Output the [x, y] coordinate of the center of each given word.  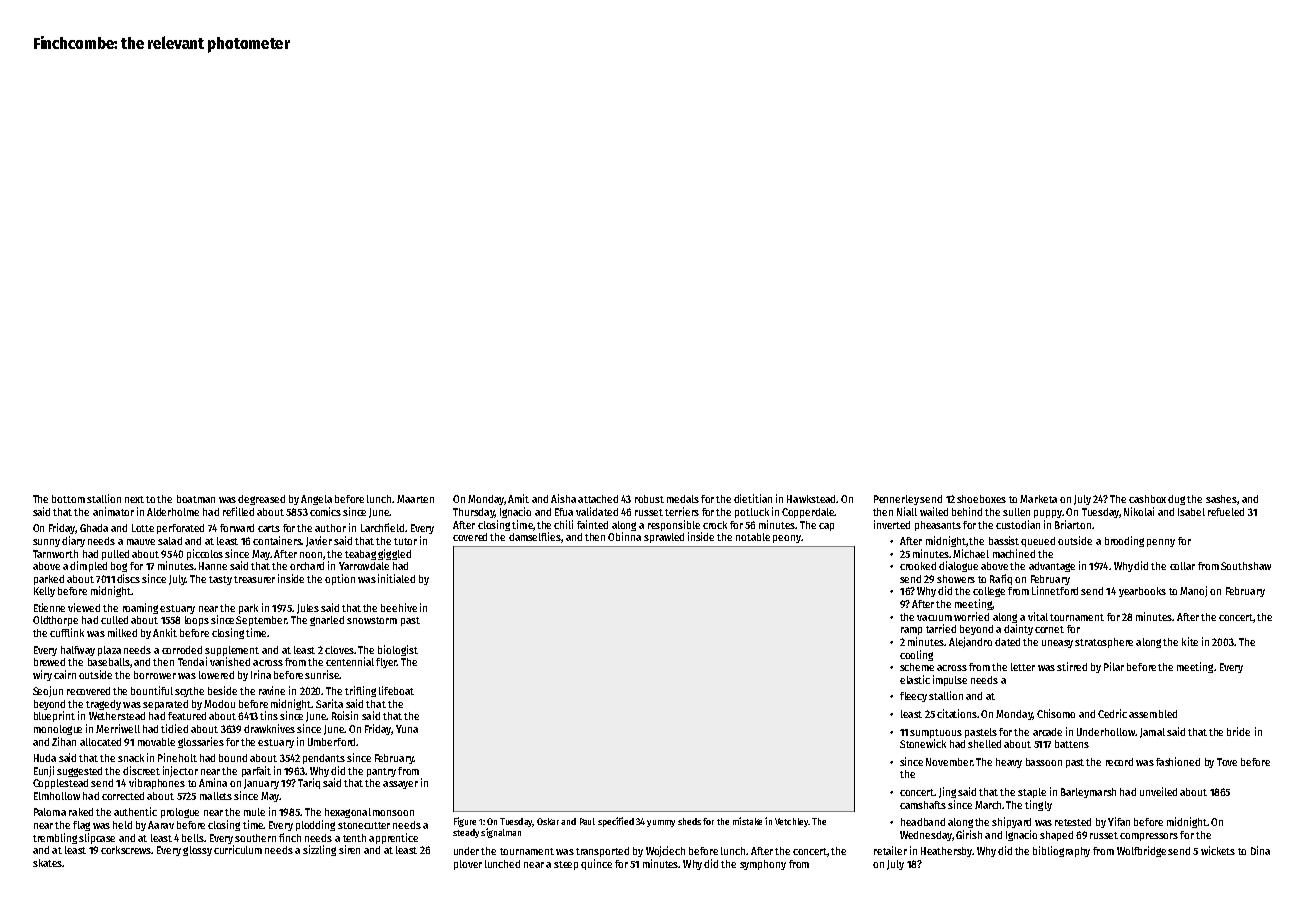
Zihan [64, 741]
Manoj [1193, 591]
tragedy [103, 705]
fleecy [913, 697]
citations [957, 713]
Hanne [213, 566]
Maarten [415, 499]
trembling [55, 838]
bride [1238, 731]
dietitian [753, 498]
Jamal [1152, 733]
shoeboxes [981, 499]
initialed [396, 578]
